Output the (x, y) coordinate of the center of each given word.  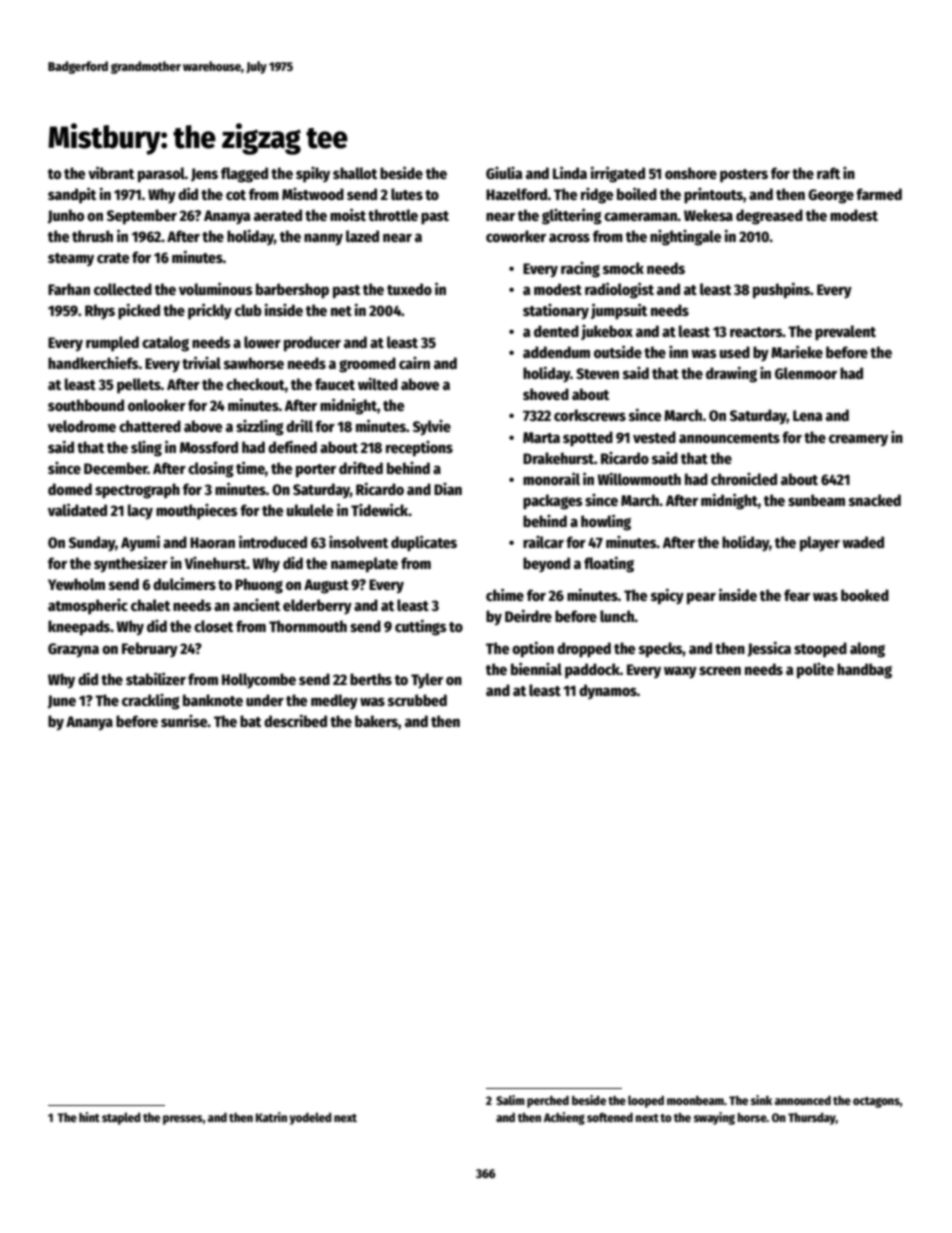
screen (720, 670)
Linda (570, 172)
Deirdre (528, 615)
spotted (588, 439)
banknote (213, 700)
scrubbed (417, 700)
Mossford (209, 447)
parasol (161, 175)
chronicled (744, 479)
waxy (680, 672)
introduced (273, 541)
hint (89, 1117)
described (295, 720)
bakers (376, 721)
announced (803, 1100)
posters (744, 176)
